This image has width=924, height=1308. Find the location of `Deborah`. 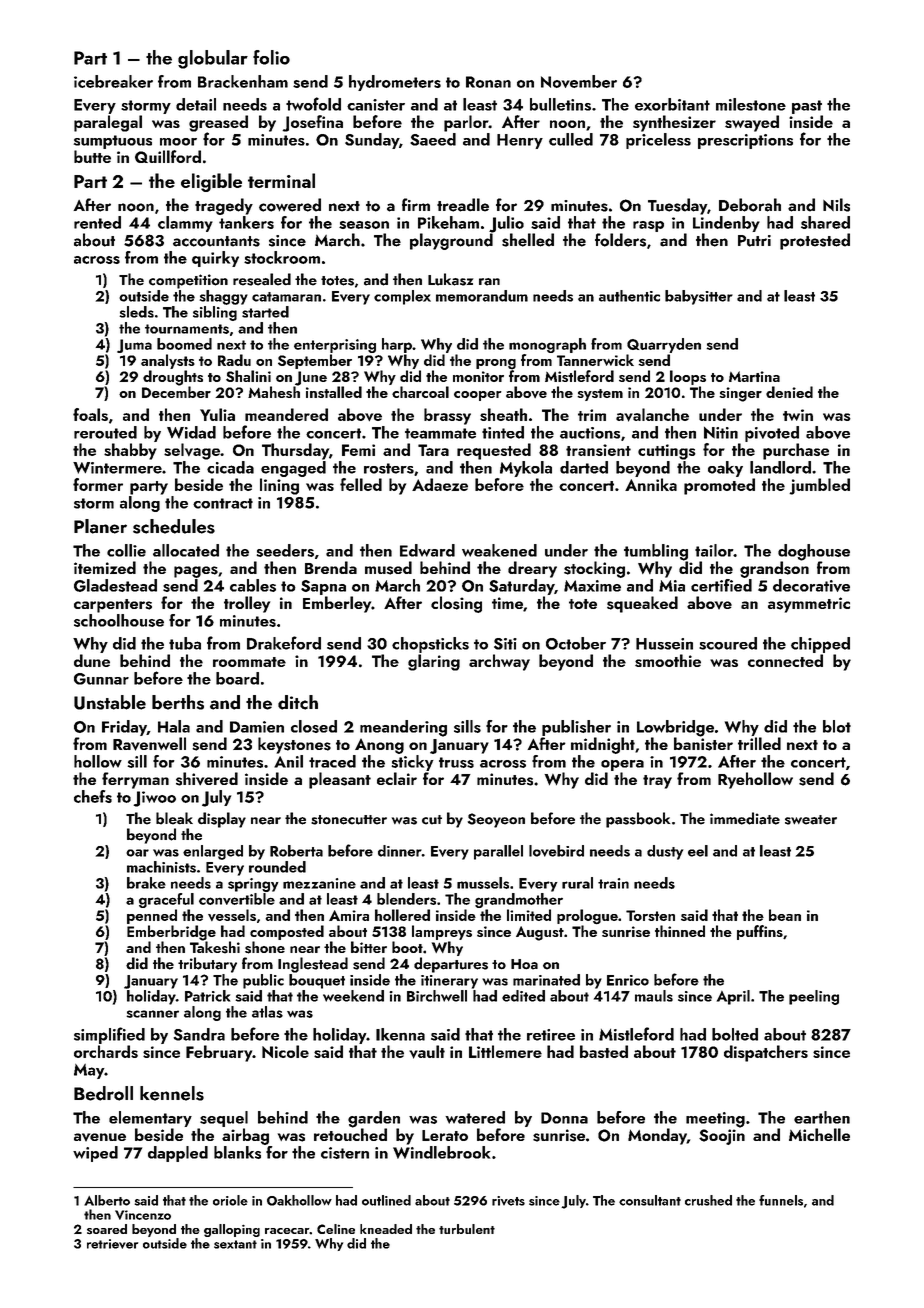

Deborah is located at coordinates (750, 205).
